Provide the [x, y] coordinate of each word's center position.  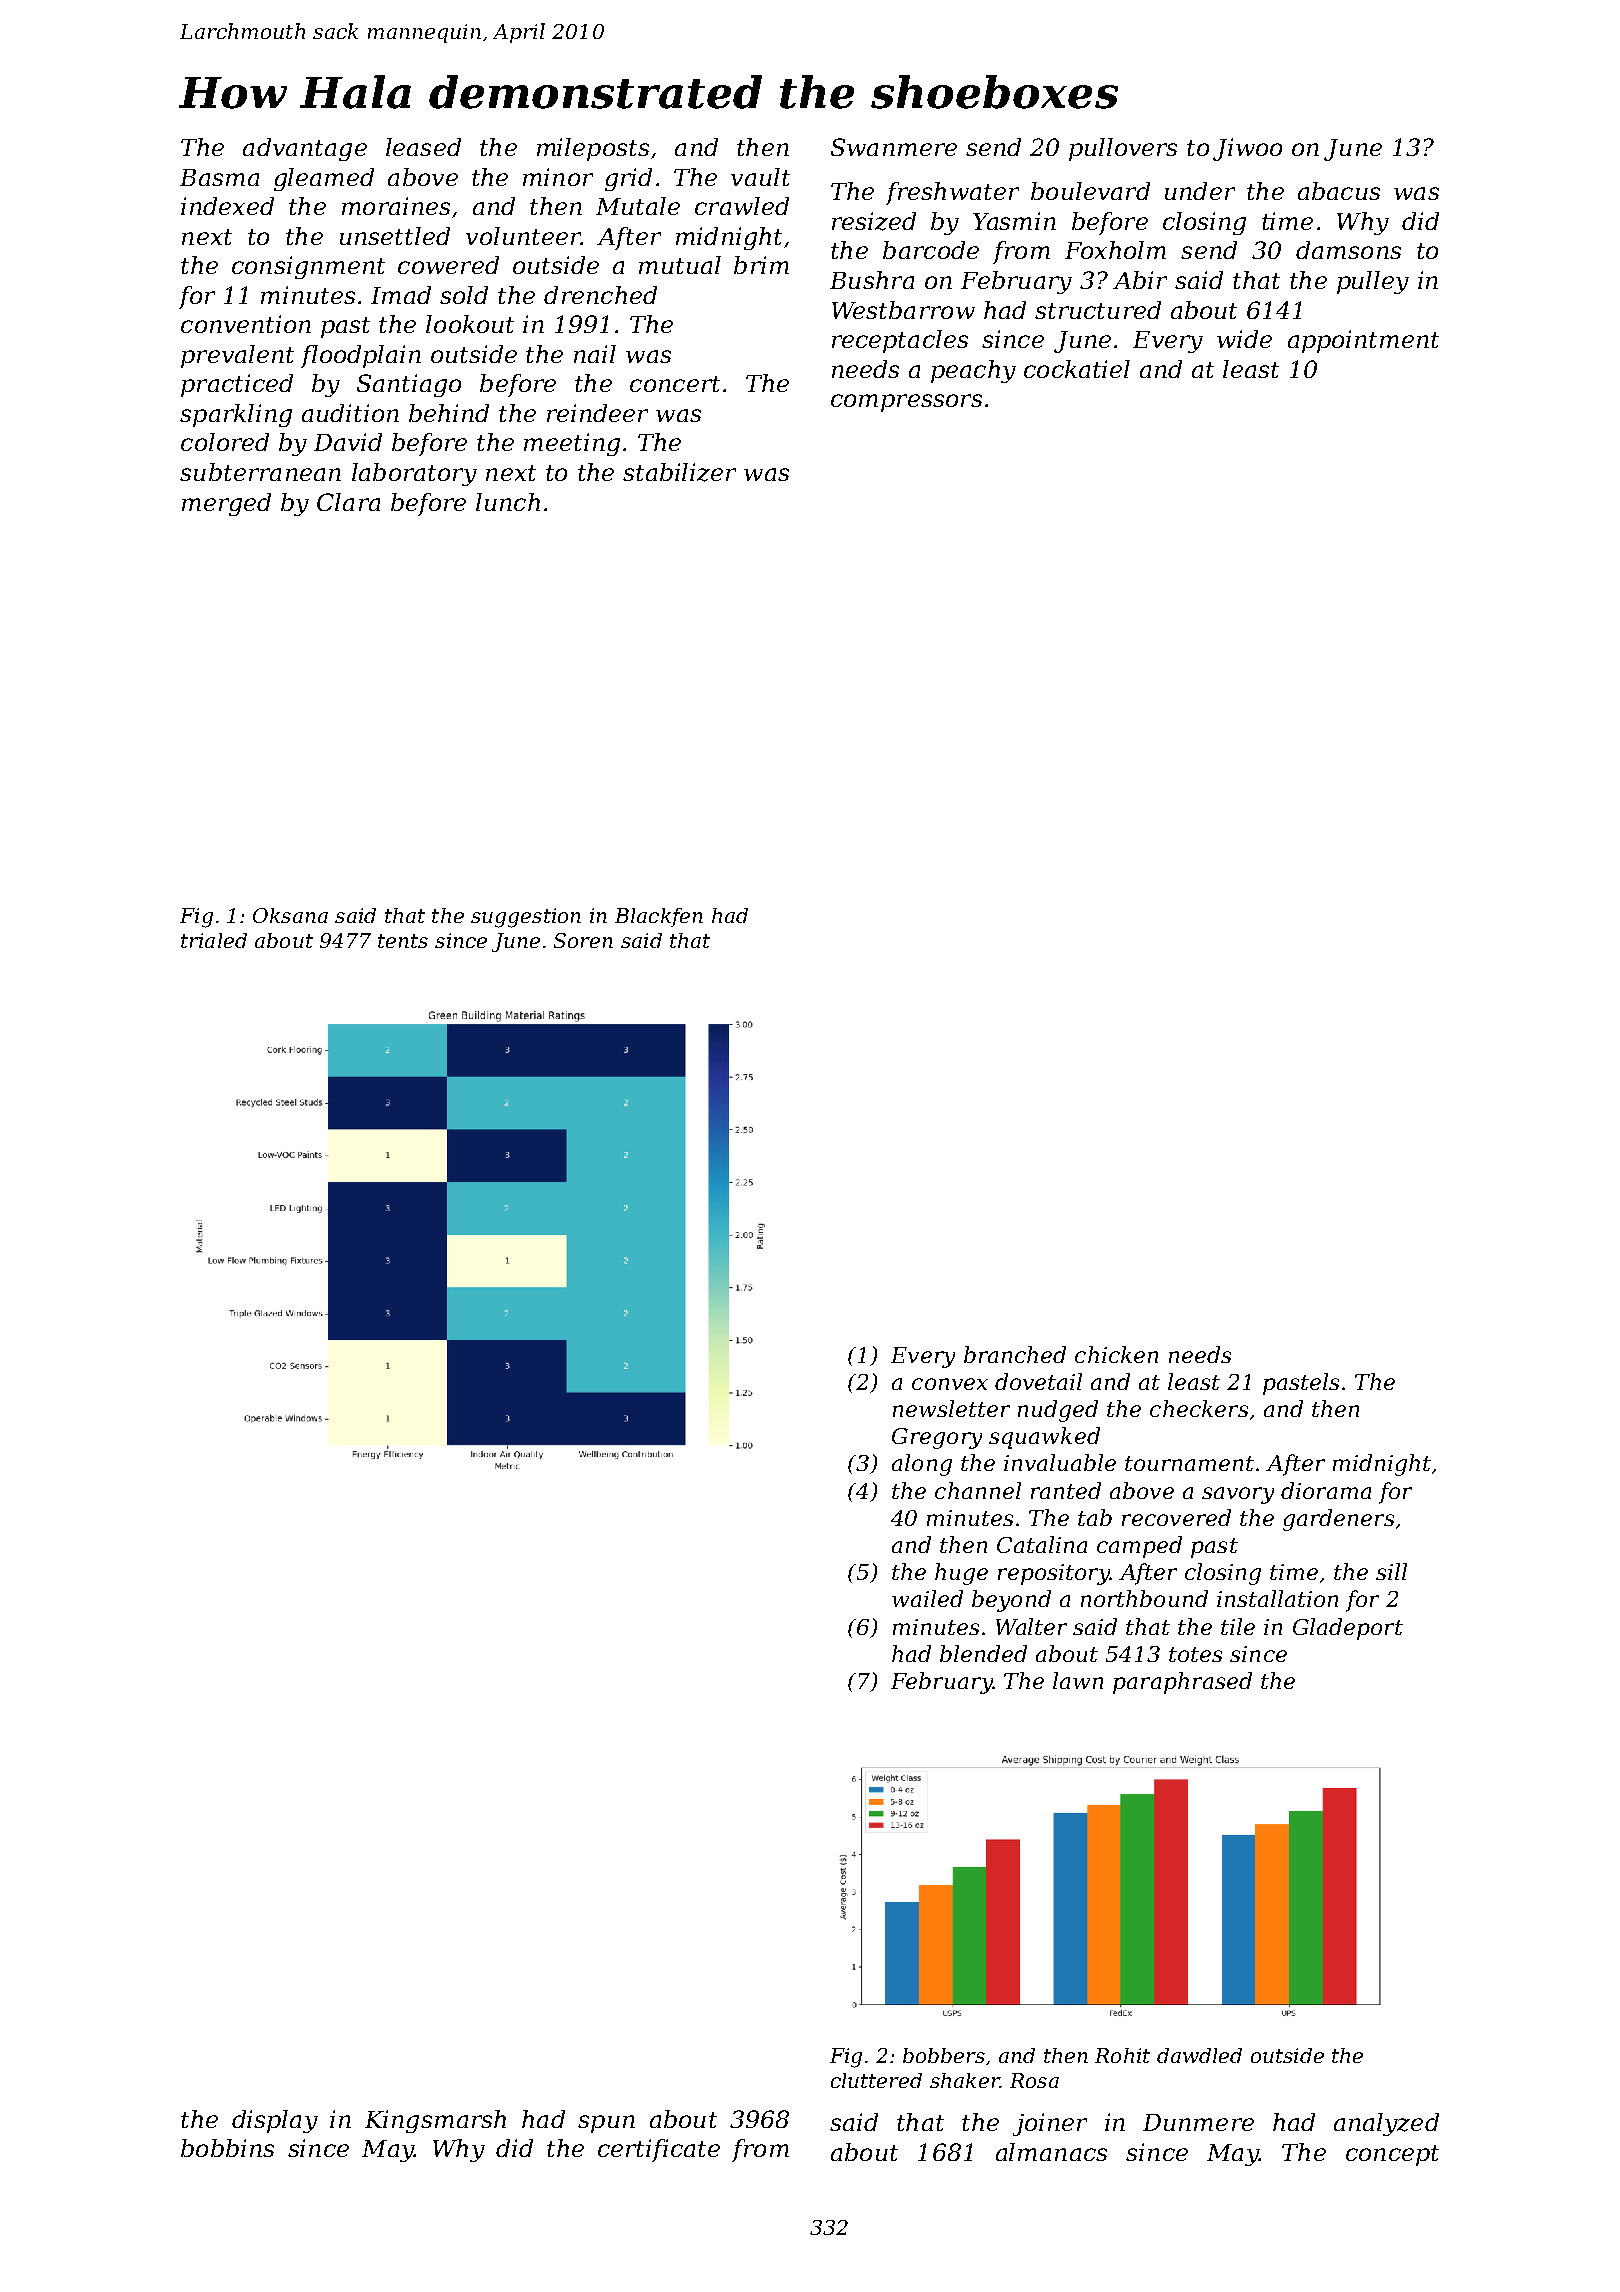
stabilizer [679, 472]
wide [1244, 339]
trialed [214, 940]
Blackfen [659, 917]
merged [226, 504]
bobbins [227, 2148]
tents [403, 941]
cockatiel [1077, 369]
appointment [1363, 341]
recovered [1176, 1517]
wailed [927, 1598]
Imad [401, 295]
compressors [906, 403]
